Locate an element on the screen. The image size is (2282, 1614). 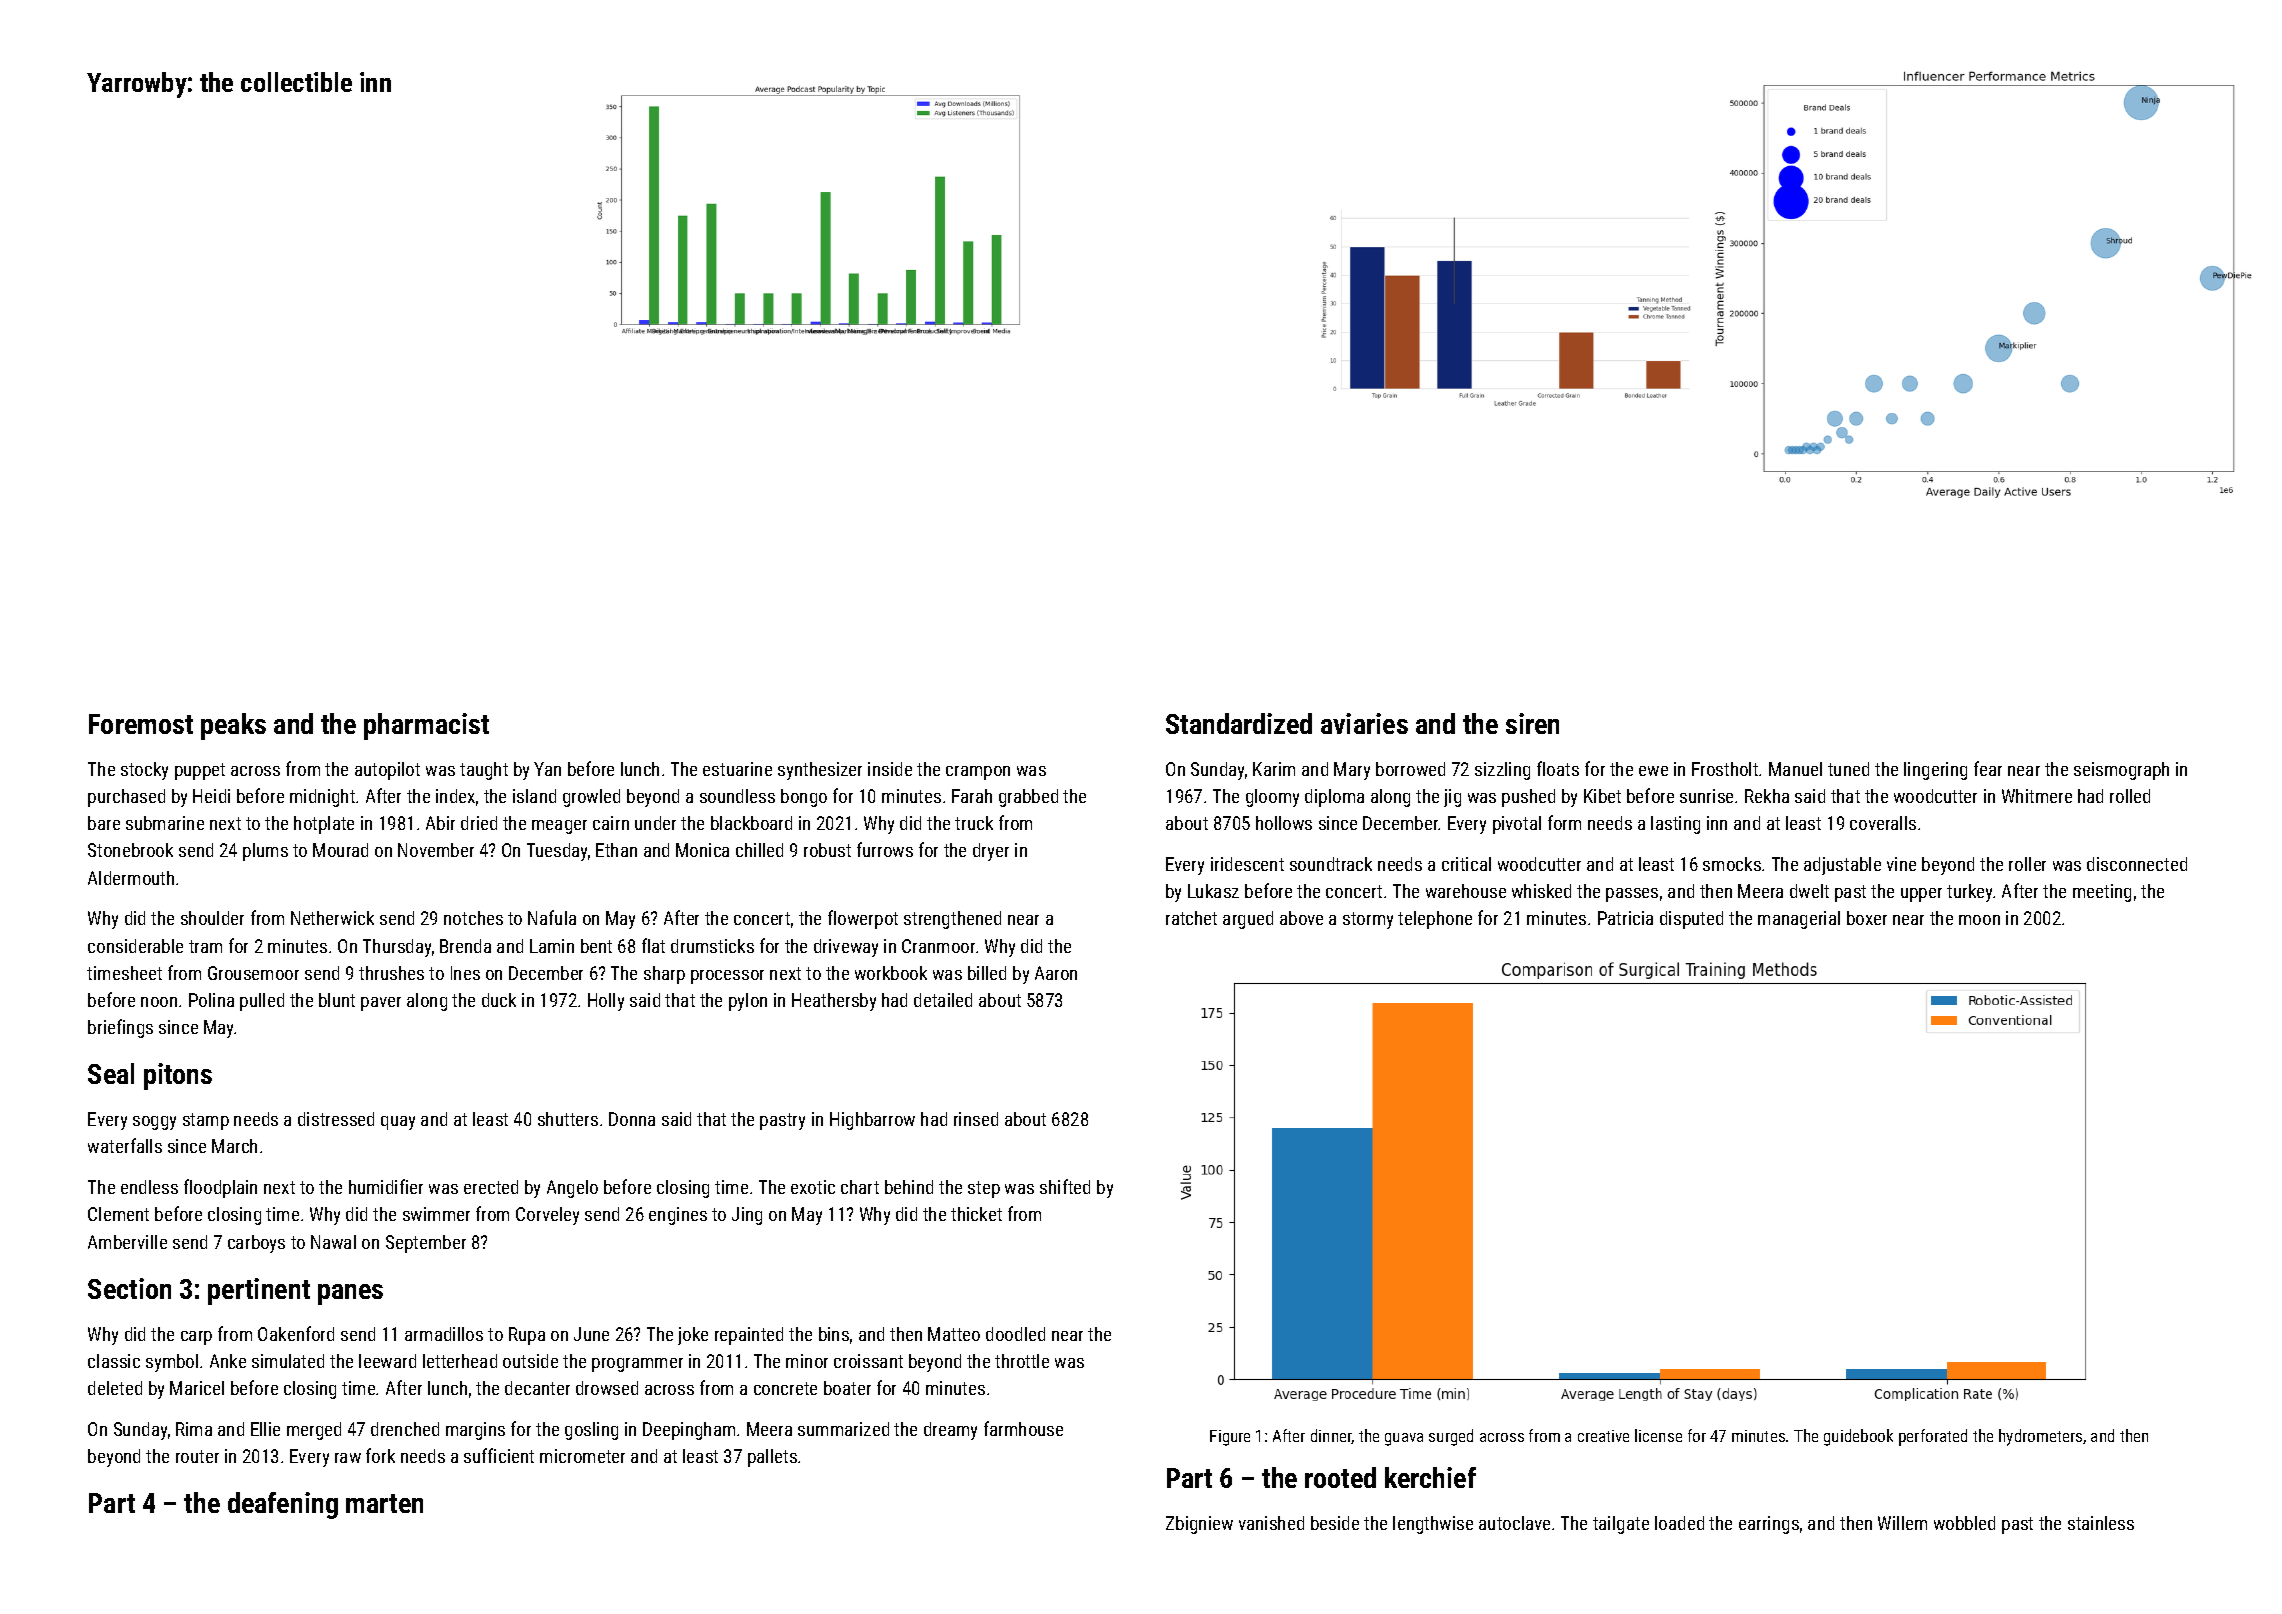
aviaries is located at coordinates (1364, 723).
